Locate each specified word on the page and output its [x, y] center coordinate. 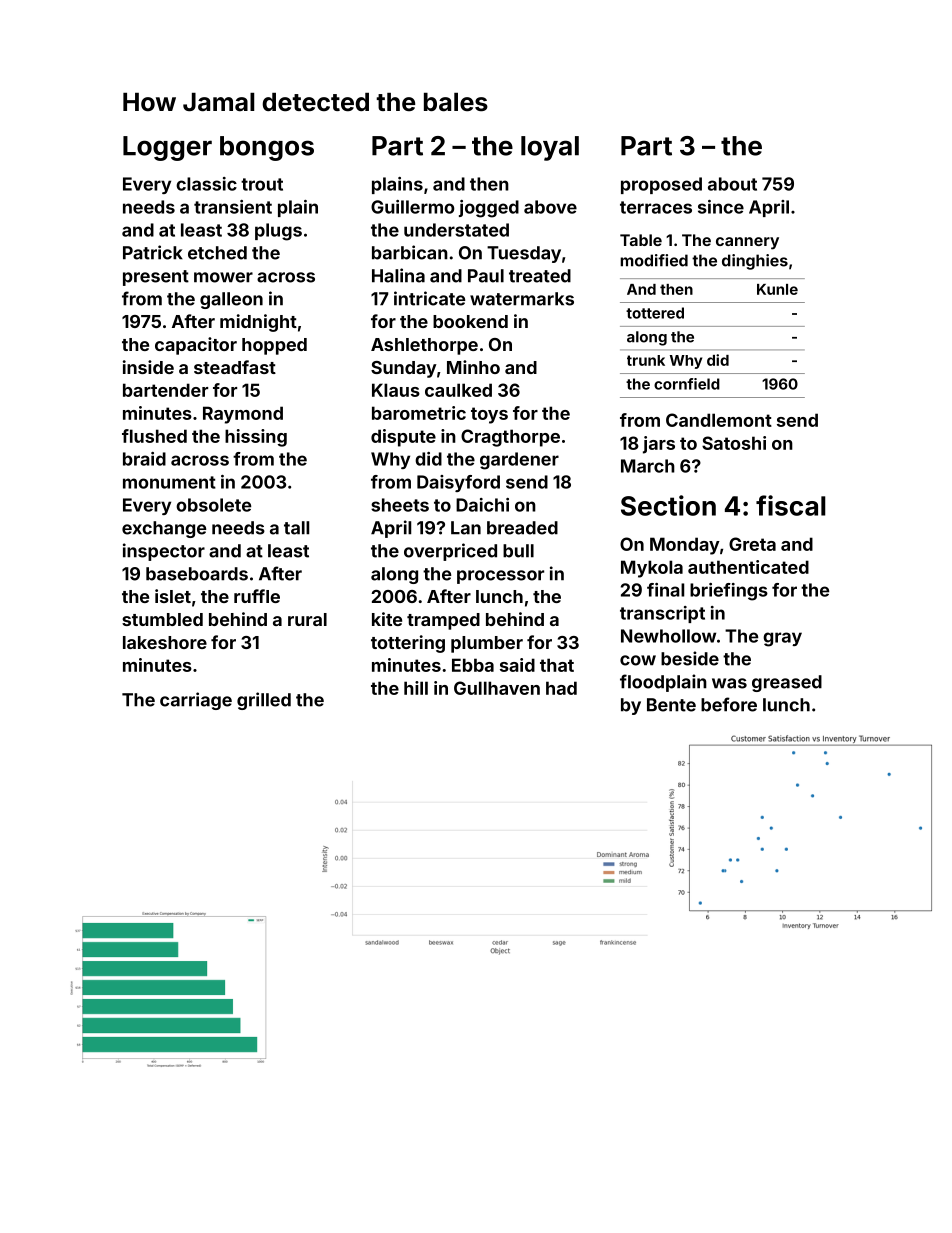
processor [500, 577]
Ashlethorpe [424, 346]
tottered [655, 313]
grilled [264, 701]
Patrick [153, 252]
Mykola [652, 569]
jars [659, 445]
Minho [473, 367]
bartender [165, 390]
